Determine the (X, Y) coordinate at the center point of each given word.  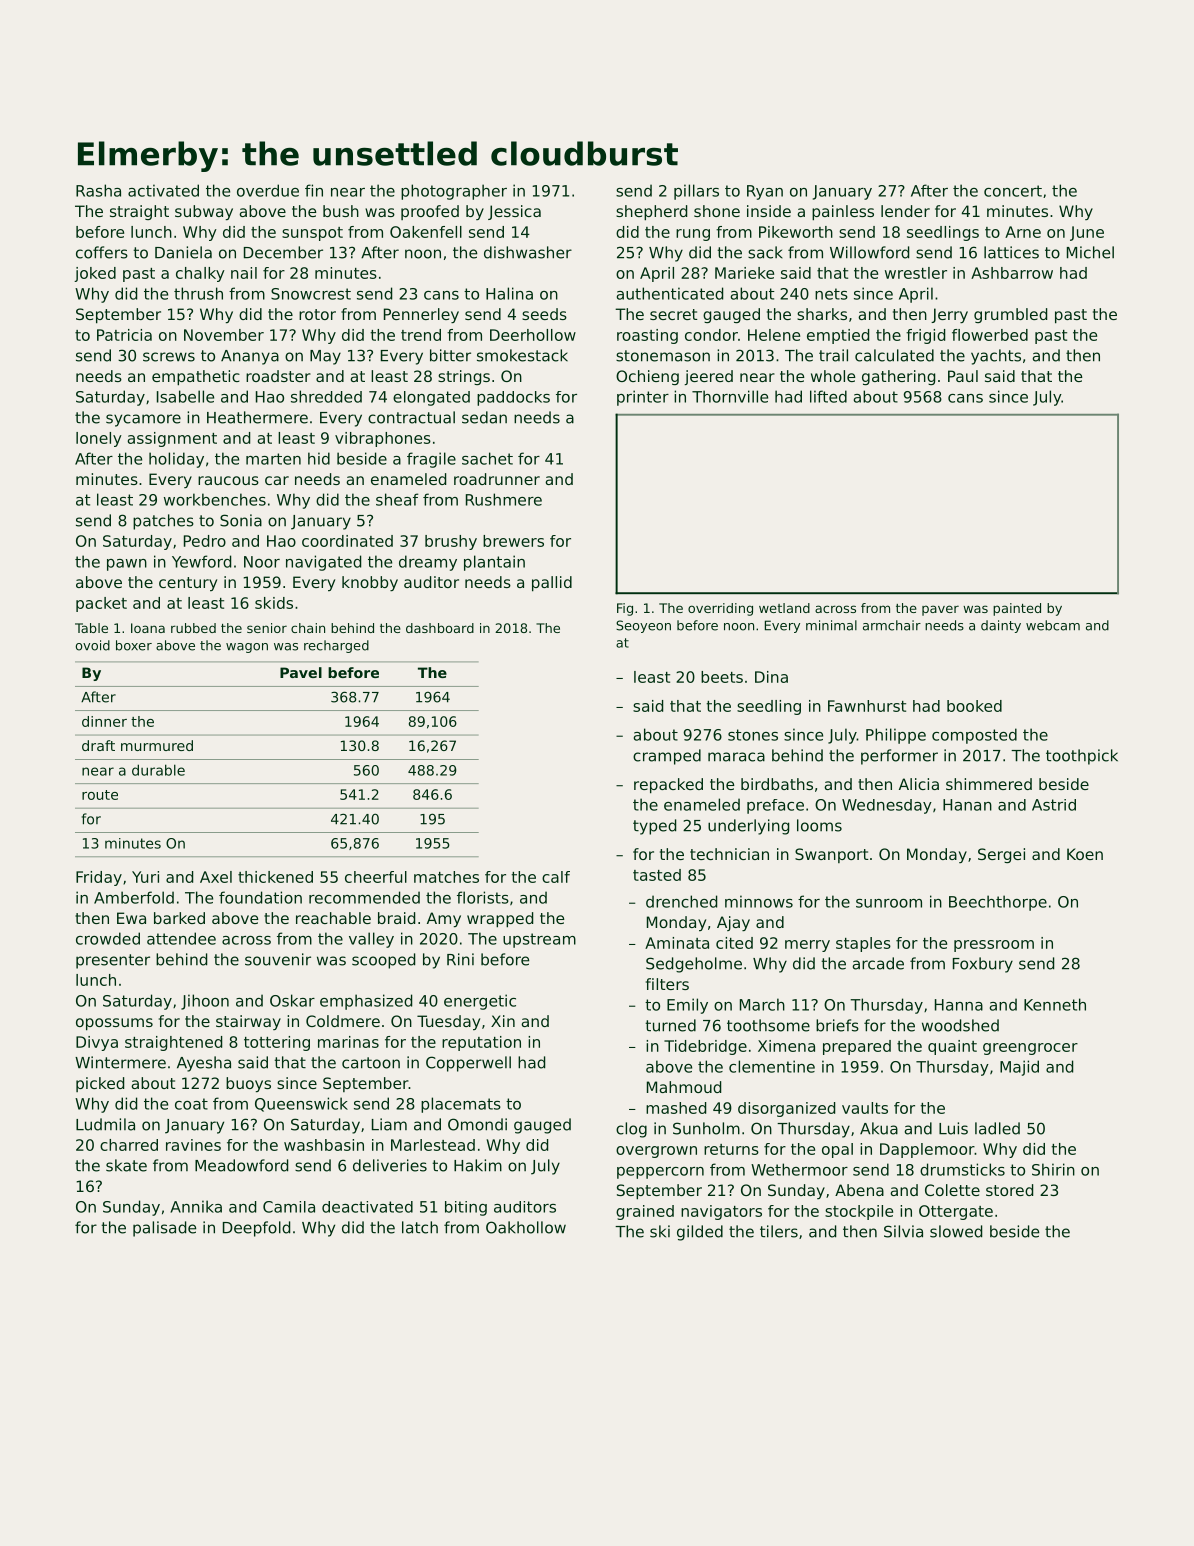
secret (674, 314)
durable (158, 770)
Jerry (949, 315)
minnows (759, 901)
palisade (164, 1229)
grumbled (1010, 315)
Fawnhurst (867, 706)
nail (244, 273)
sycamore (143, 420)
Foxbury (983, 965)
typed (654, 827)
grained (645, 1212)
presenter (113, 961)
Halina (509, 293)
